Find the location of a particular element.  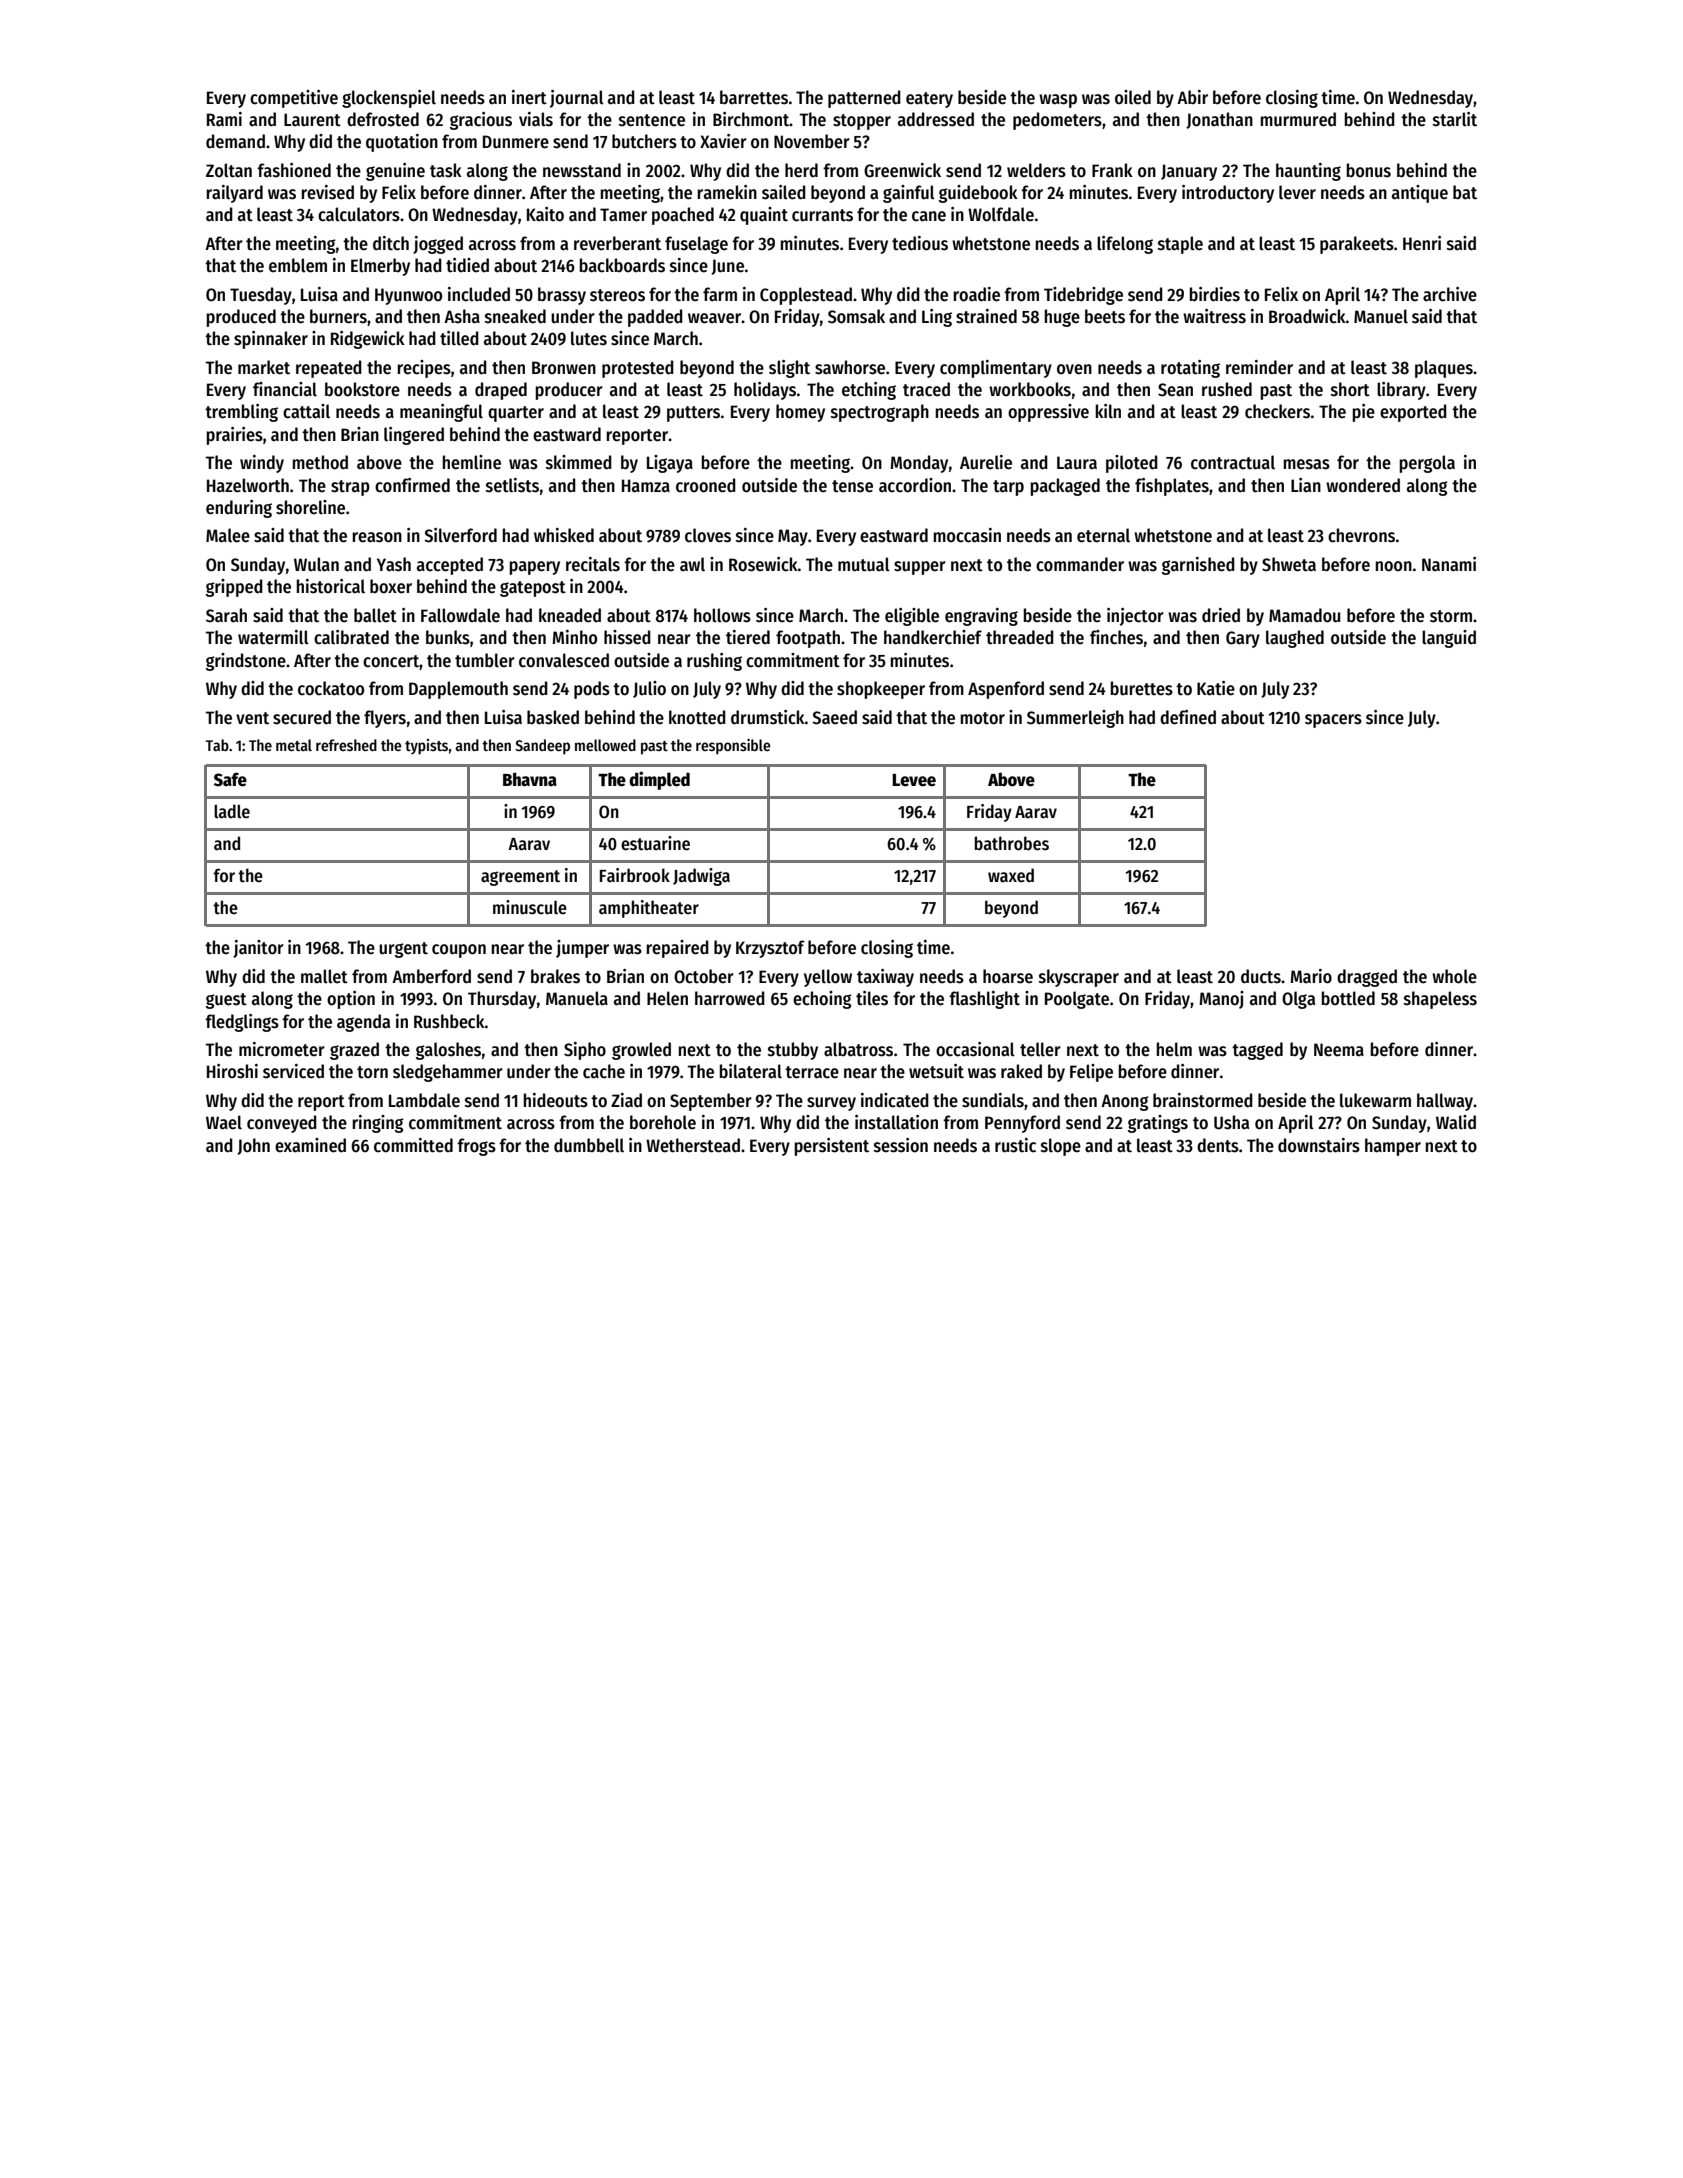

oiled is located at coordinates (1133, 97).
